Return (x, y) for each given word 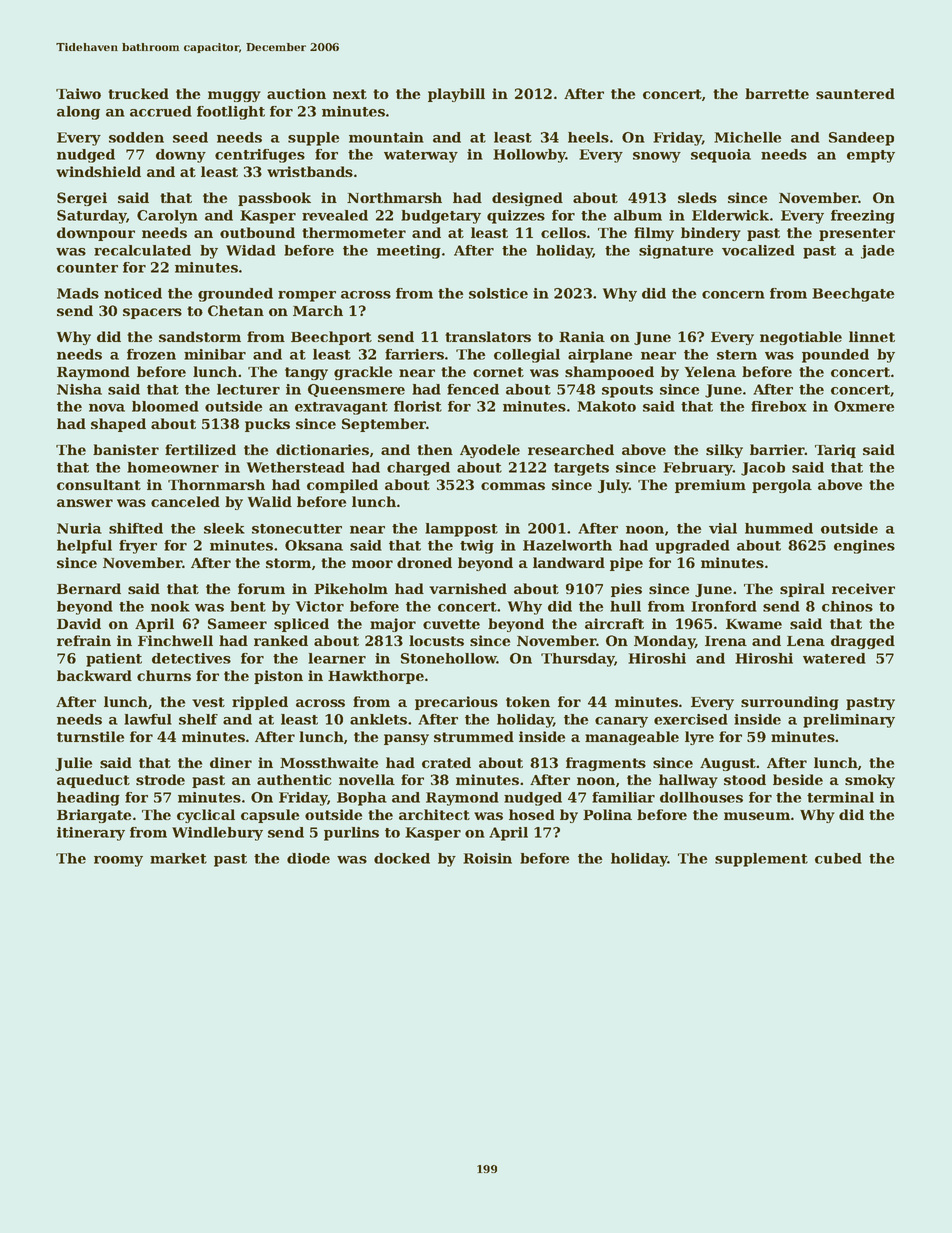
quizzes (516, 217)
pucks (267, 425)
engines (864, 547)
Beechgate (853, 295)
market (178, 858)
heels (588, 137)
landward (569, 562)
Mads (78, 293)
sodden (136, 137)
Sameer (237, 623)
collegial (527, 356)
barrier (777, 449)
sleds (697, 197)
